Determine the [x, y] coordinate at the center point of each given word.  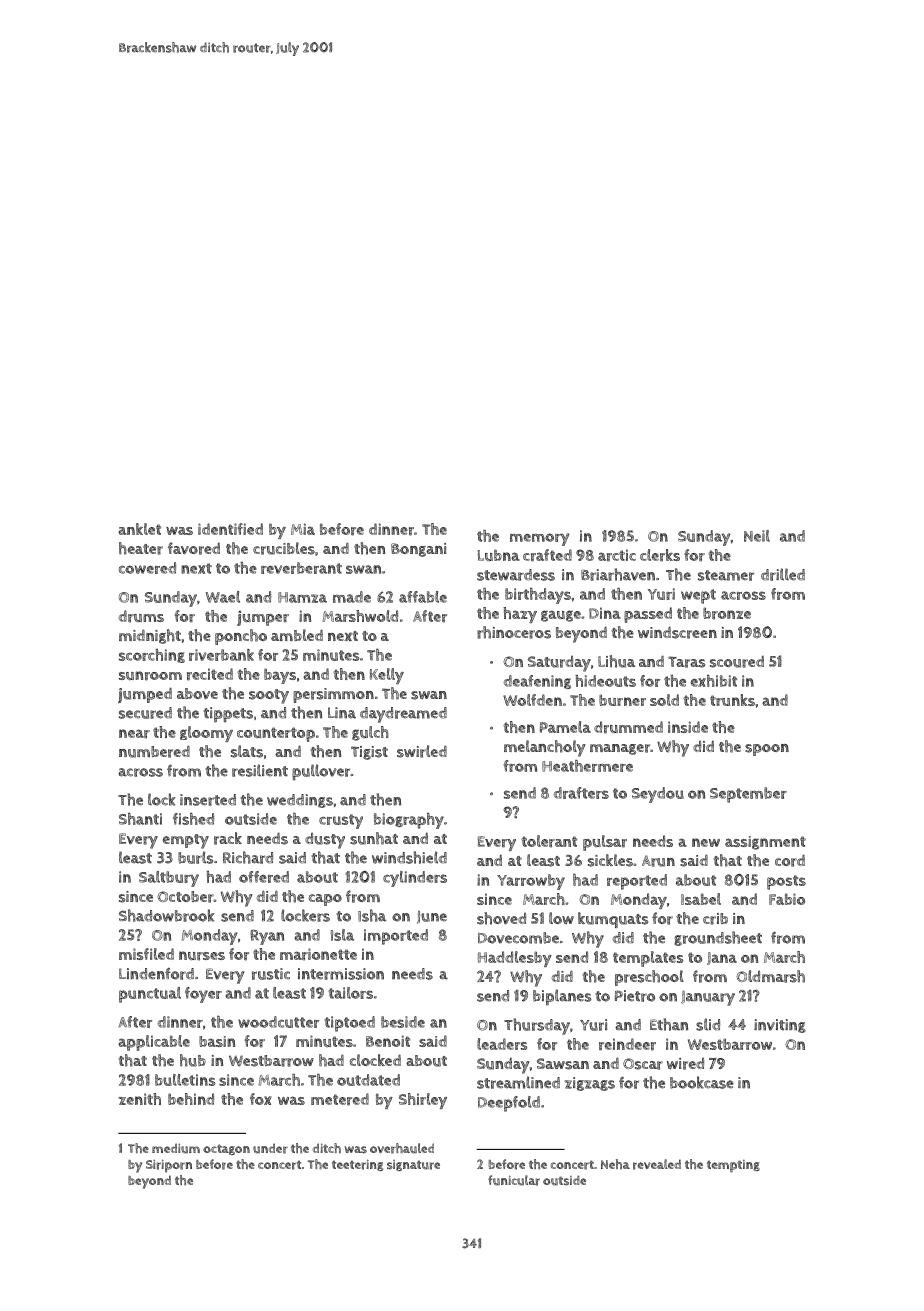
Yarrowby [531, 882]
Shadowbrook [167, 915]
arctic [617, 555]
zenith [140, 1099]
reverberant [301, 568]
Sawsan [563, 1064]
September [748, 795]
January [708, 998]
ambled [297, 635]
